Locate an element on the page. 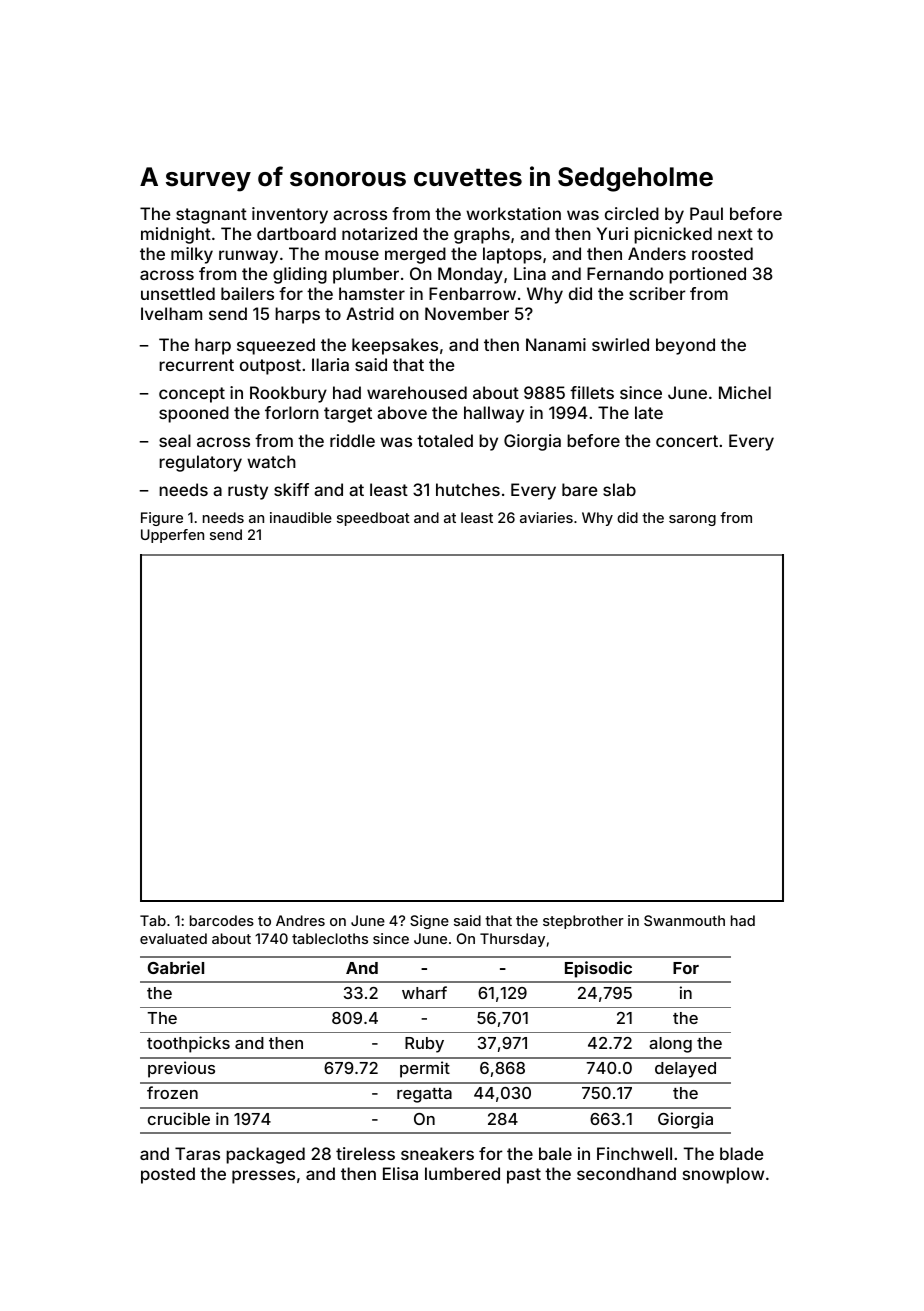 This image has height=1311, width=924. aviaries is located at coordinates (546, 517).
